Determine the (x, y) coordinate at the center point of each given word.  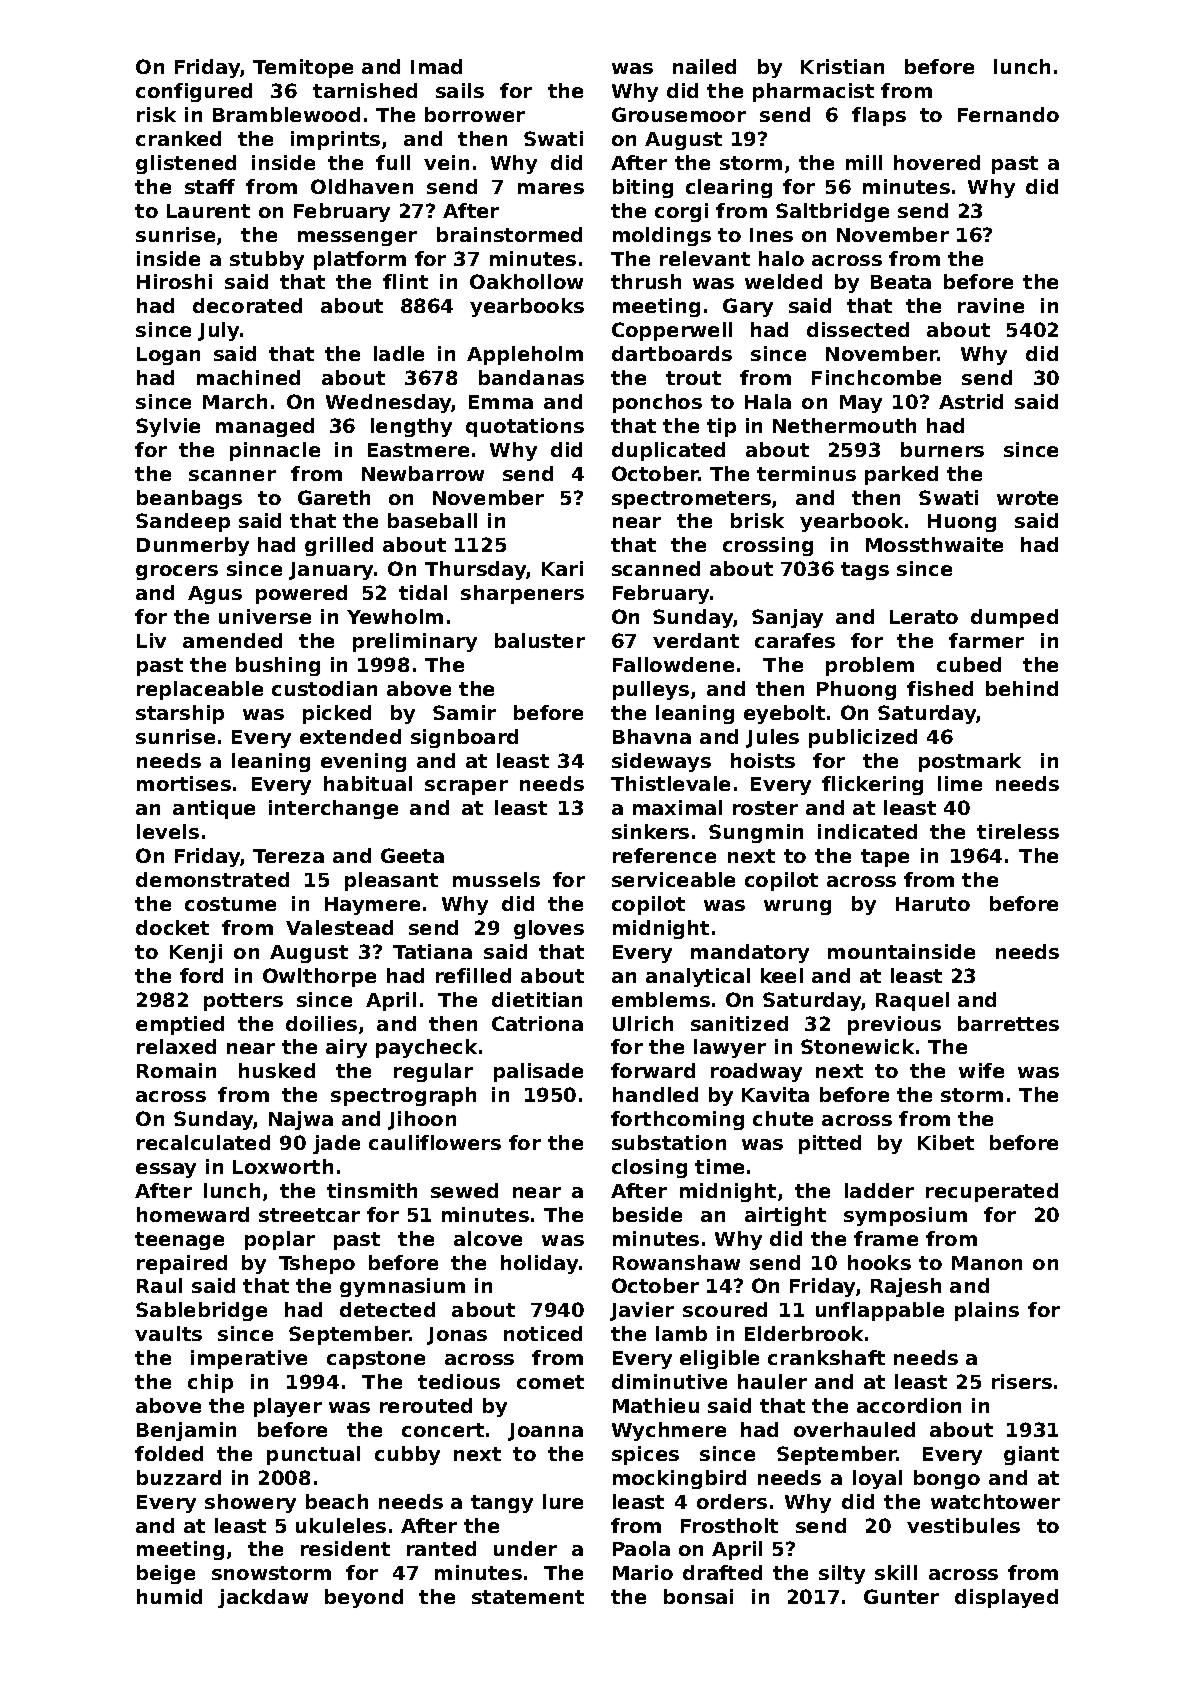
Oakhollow (526, 281)
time (719, 1166)
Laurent (208, 211)
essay (166, 1170)
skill (896, 1572)
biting (643, 188)
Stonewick (857, 1046)
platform (360, 260)
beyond (364, 1598)
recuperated (992, 1192)
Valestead (339, 927)
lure (563, 1501)
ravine (991, 305)
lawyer (730, 1048)
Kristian (842, 66)
